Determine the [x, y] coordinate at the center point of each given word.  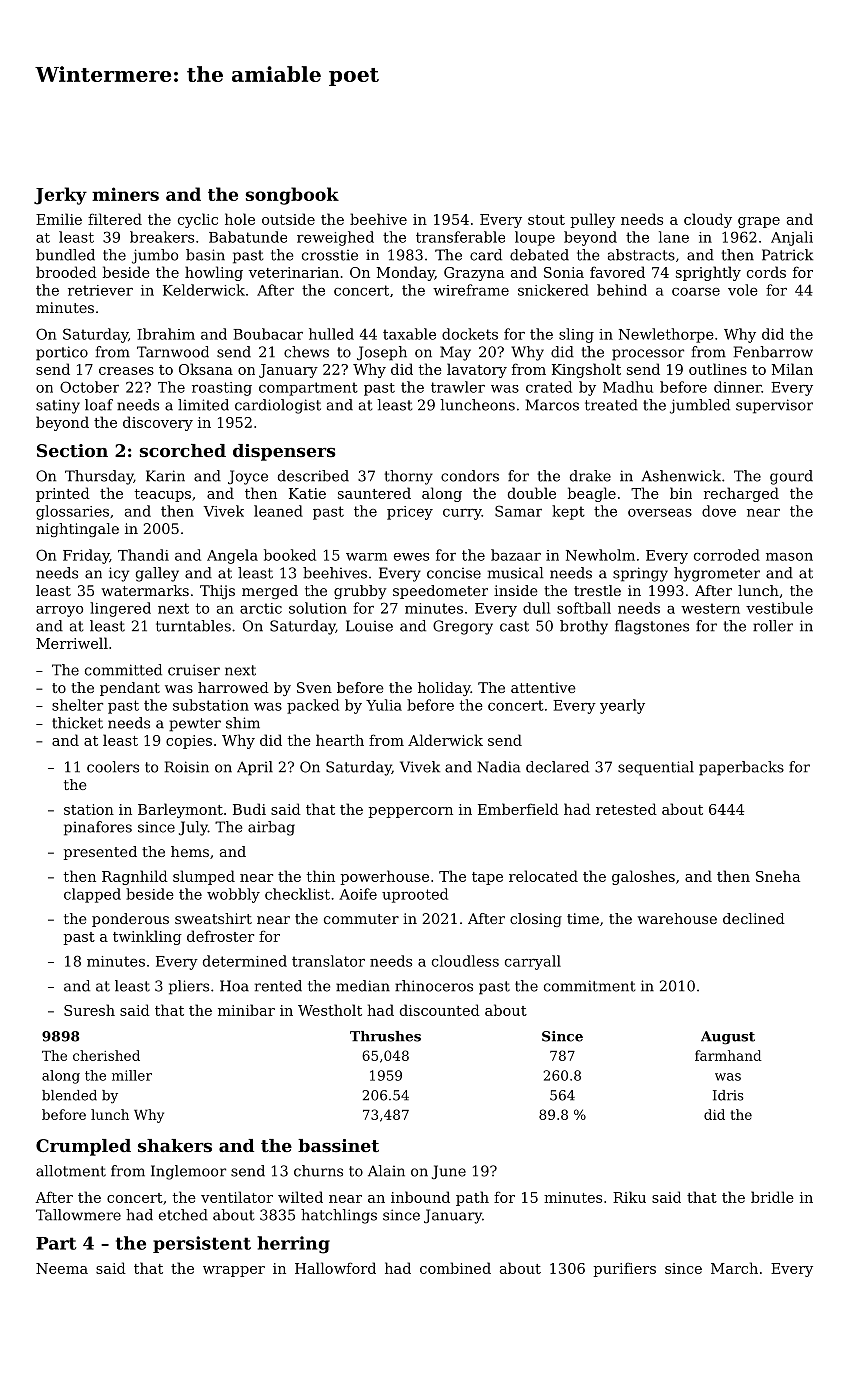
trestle [597, 590]
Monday [406, 273]
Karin [165, 476]
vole [743, 290]
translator [328, 961]
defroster [220, 936]
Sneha [778, 876]
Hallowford [335, 1268]
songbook [292, 196]
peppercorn [410, 812]
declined [754, 918]
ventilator [237, 1197]
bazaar [516, 555]
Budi [249, 809]
